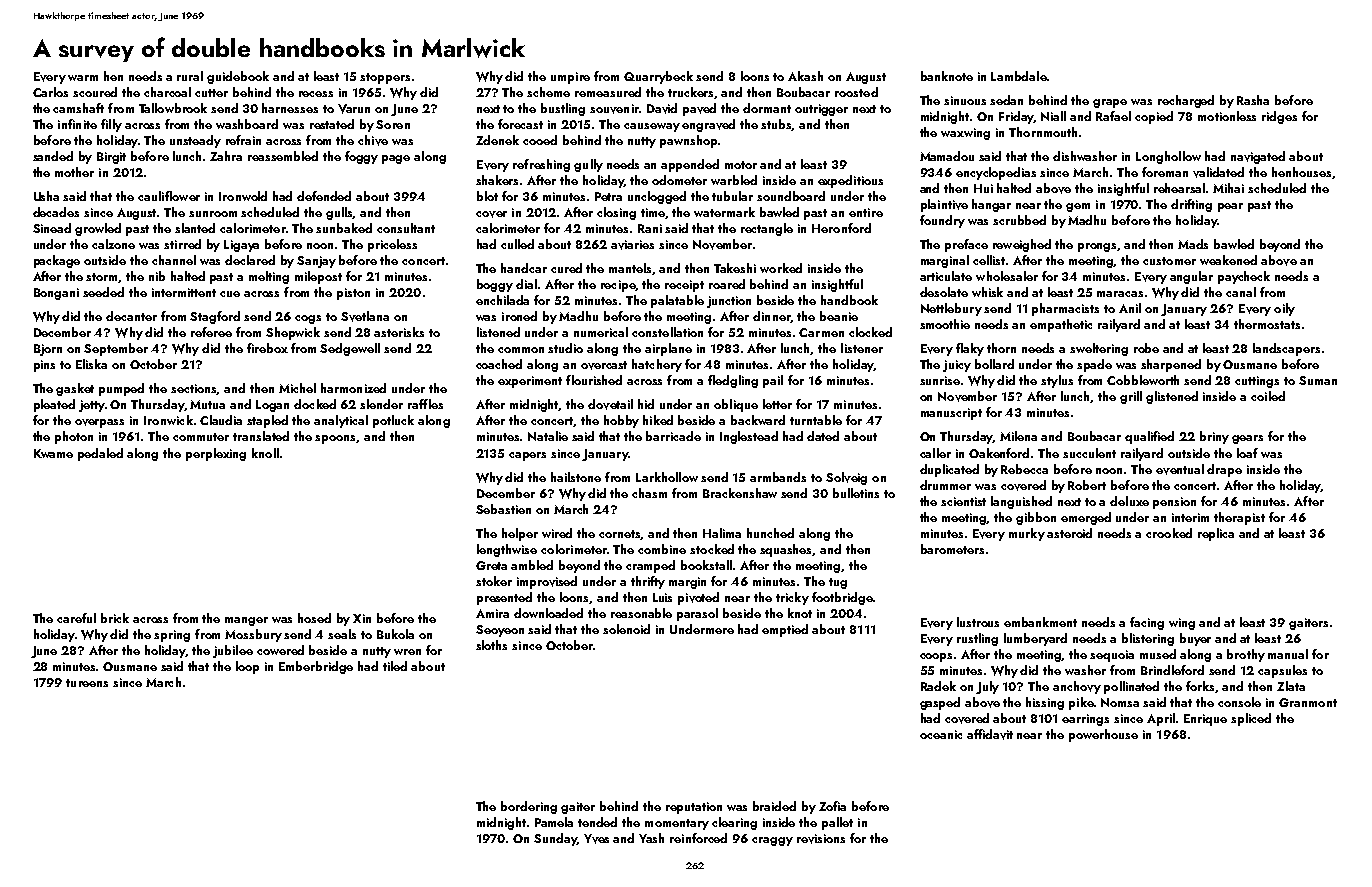 This document has height=887, width=1372. Describe the element at coordinates (841, 228) in the document. I see `Heronford` at that location.
